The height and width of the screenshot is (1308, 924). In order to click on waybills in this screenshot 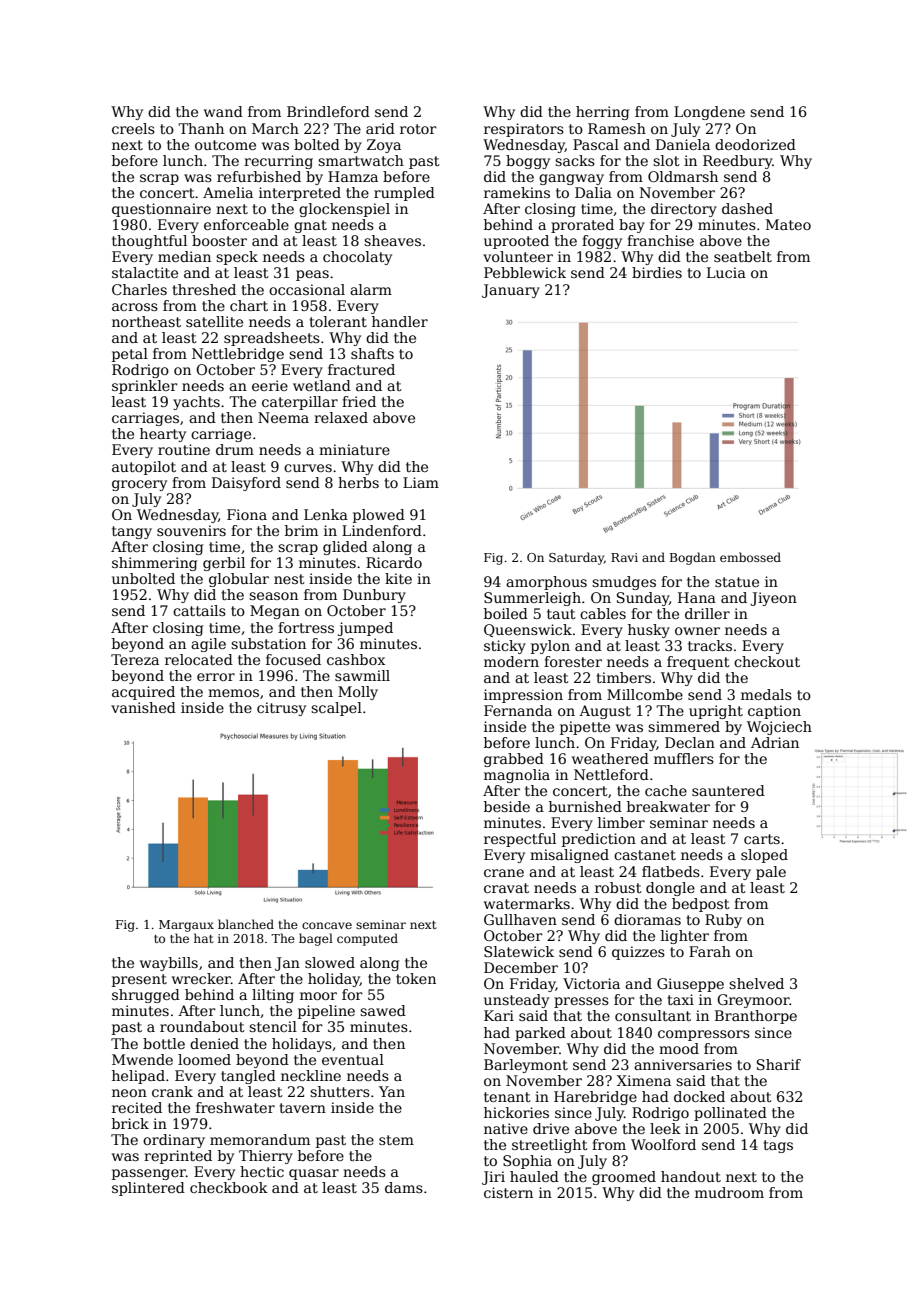, I will do `click(169, 964)`.
